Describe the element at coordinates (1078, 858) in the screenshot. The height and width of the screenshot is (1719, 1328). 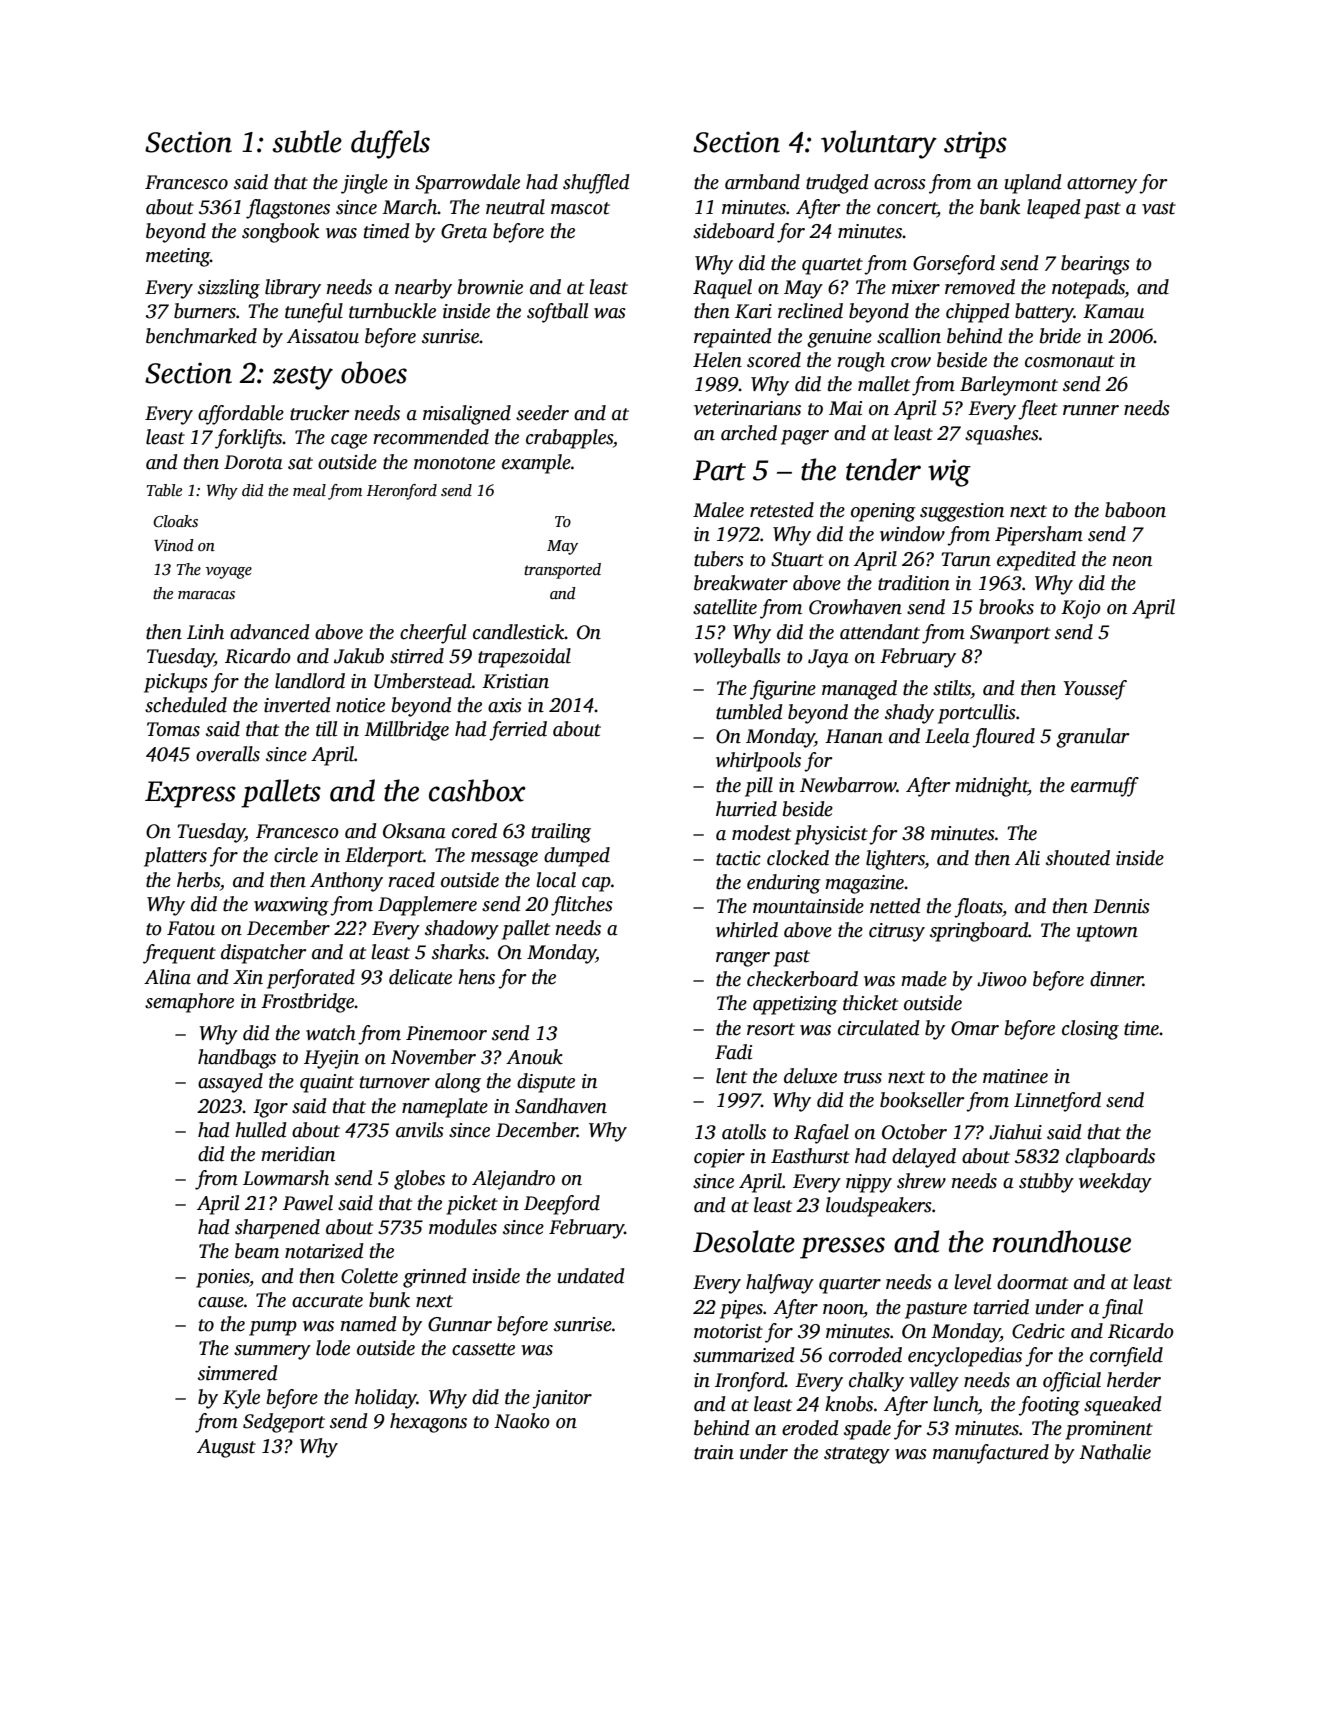
I see `shouted` at that location.
